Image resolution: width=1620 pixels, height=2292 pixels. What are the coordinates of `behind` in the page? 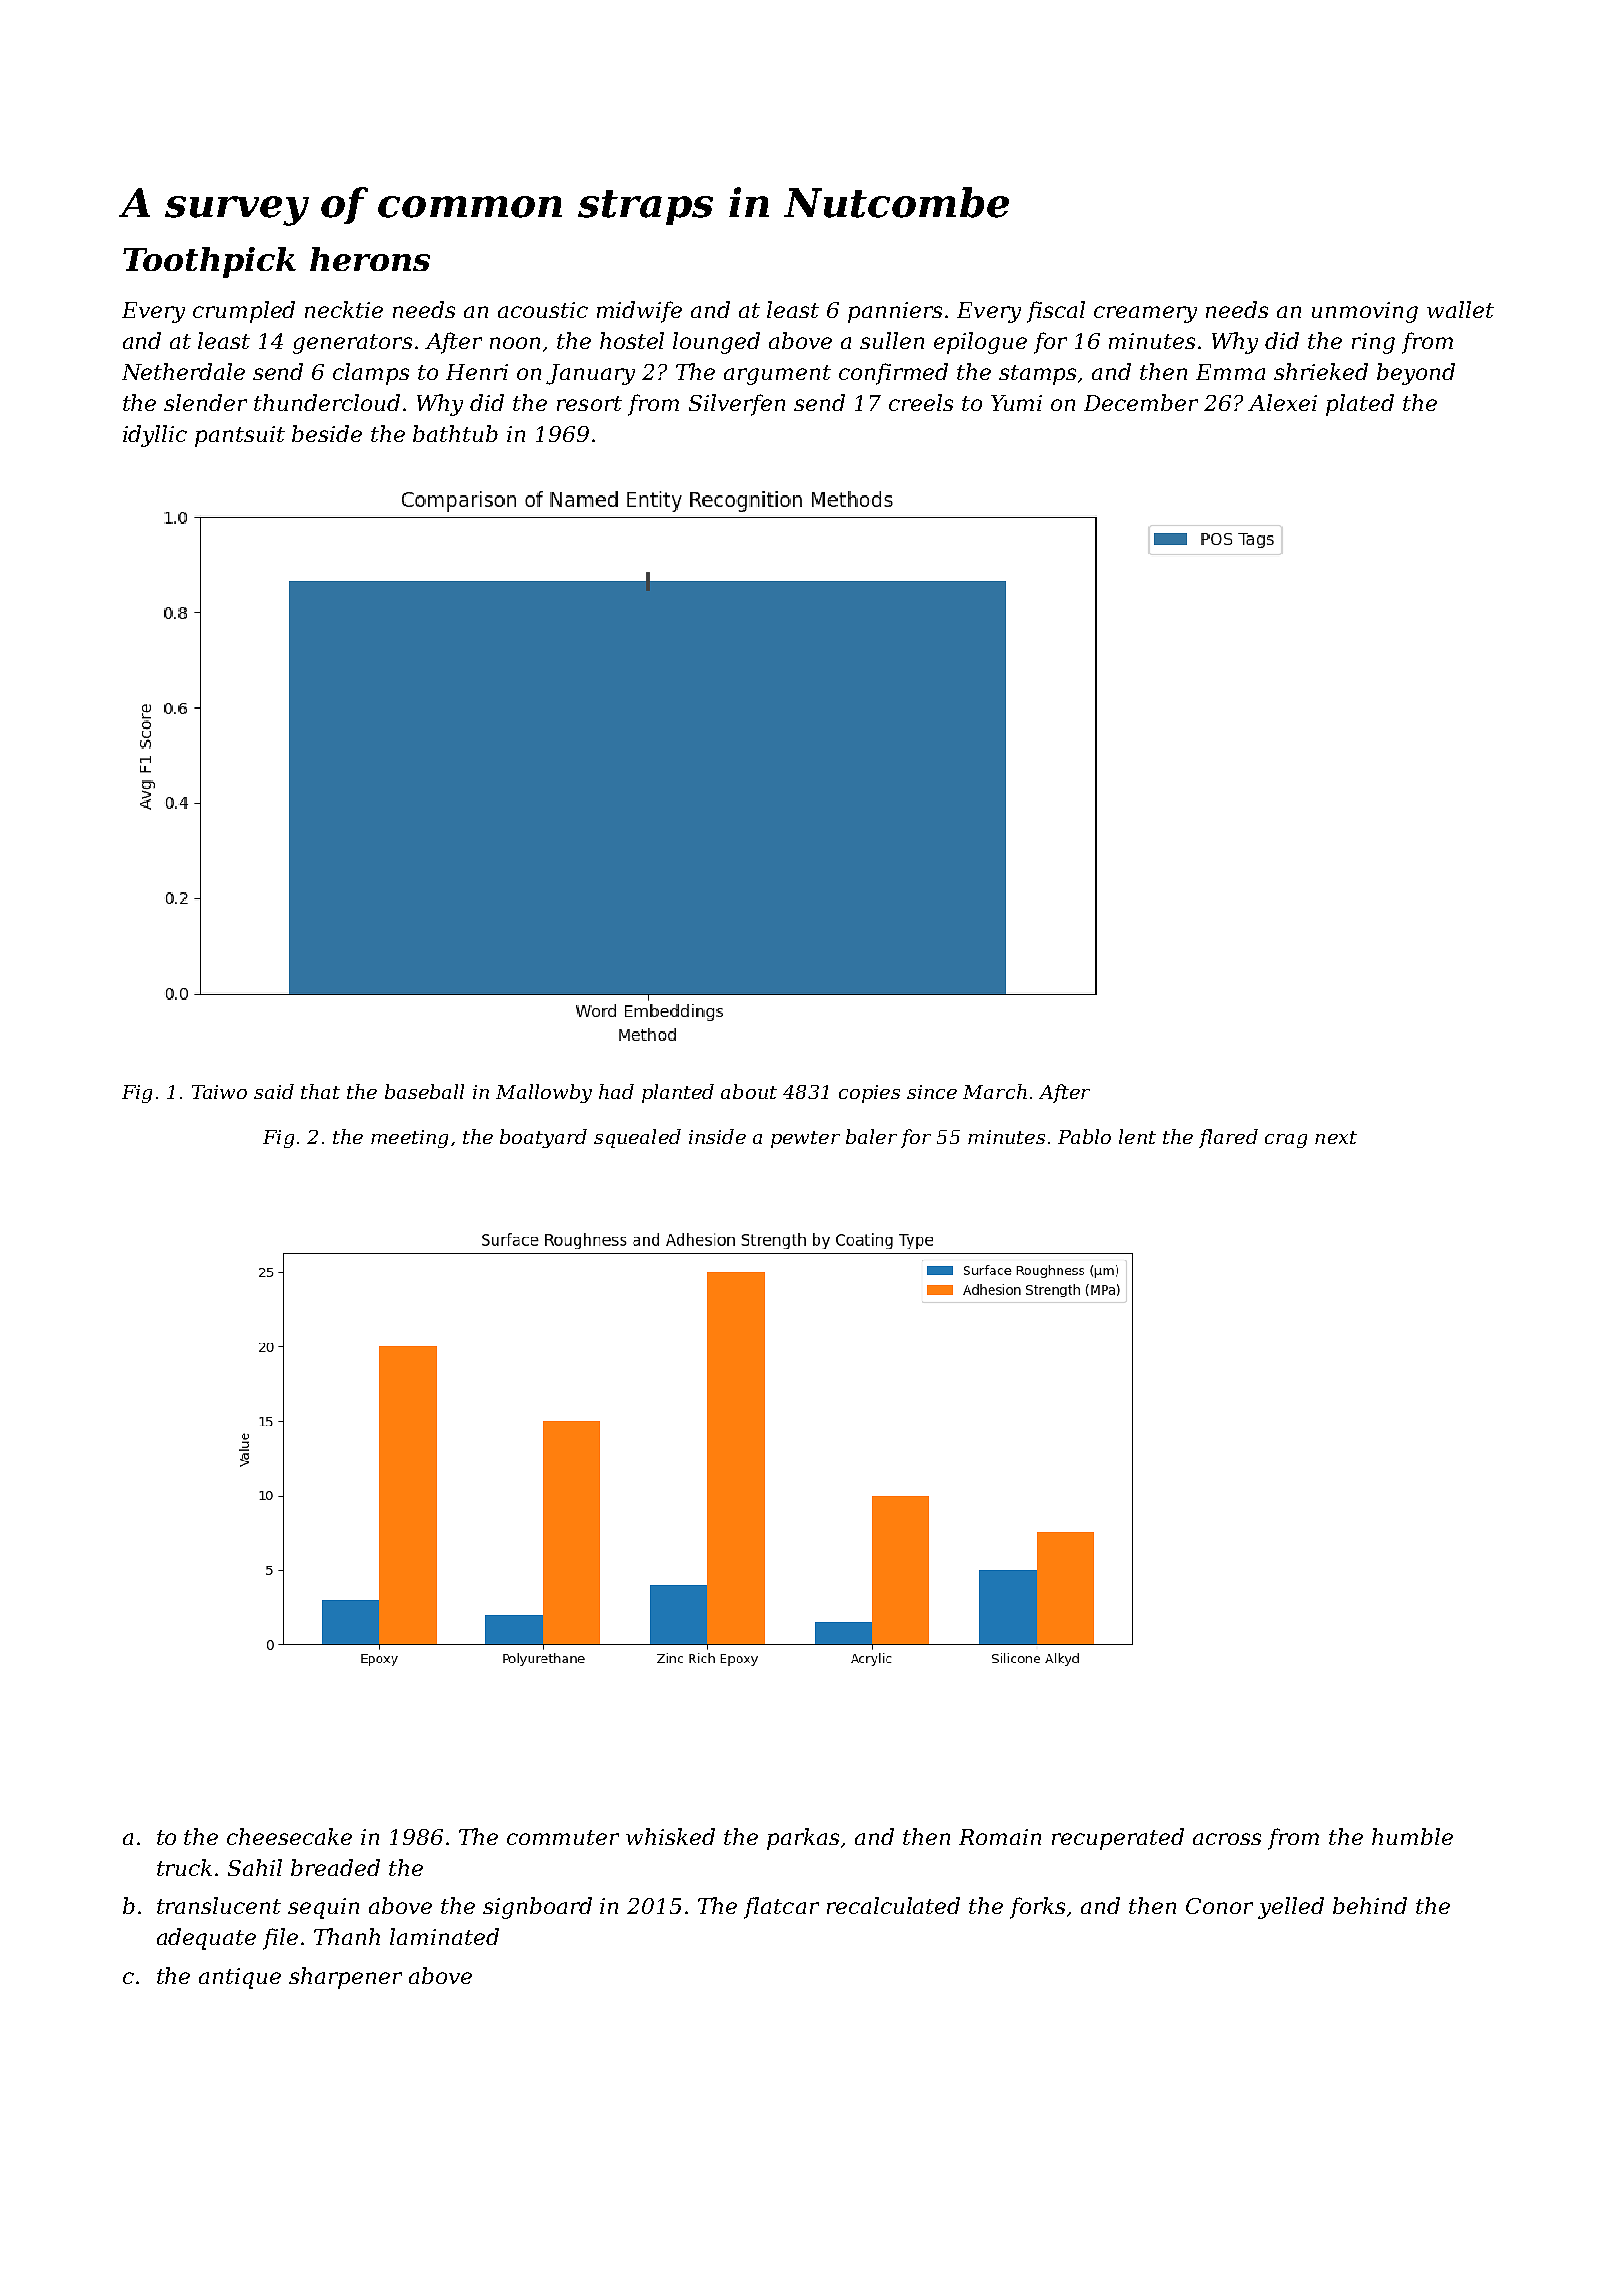 It's located at (1370, 1905).
